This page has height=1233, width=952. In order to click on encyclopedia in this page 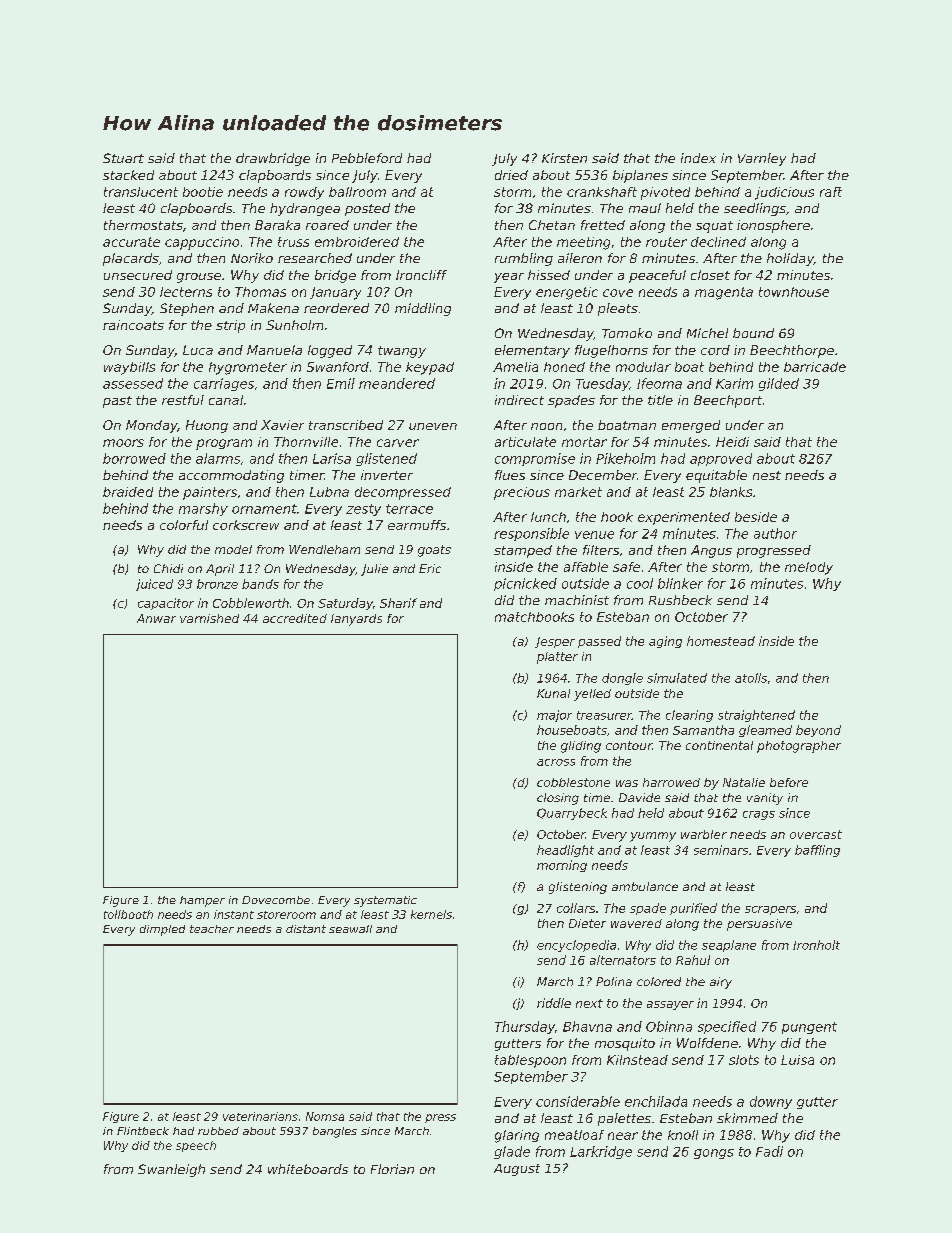, I will do `click(576, 946)`.
